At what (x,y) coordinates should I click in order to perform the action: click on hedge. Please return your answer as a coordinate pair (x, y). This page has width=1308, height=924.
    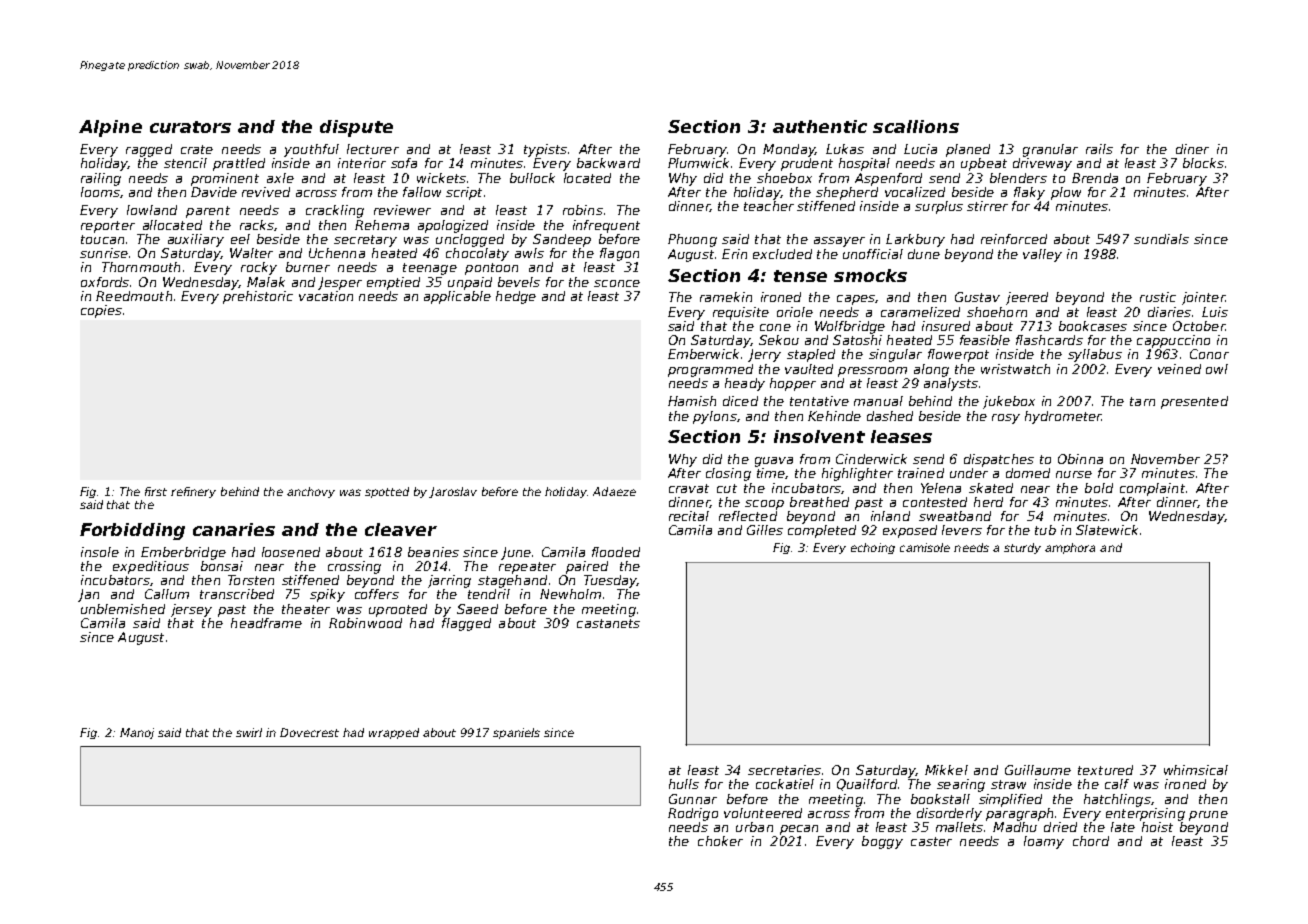
    Looking at the image, I should click on (516, 297).
